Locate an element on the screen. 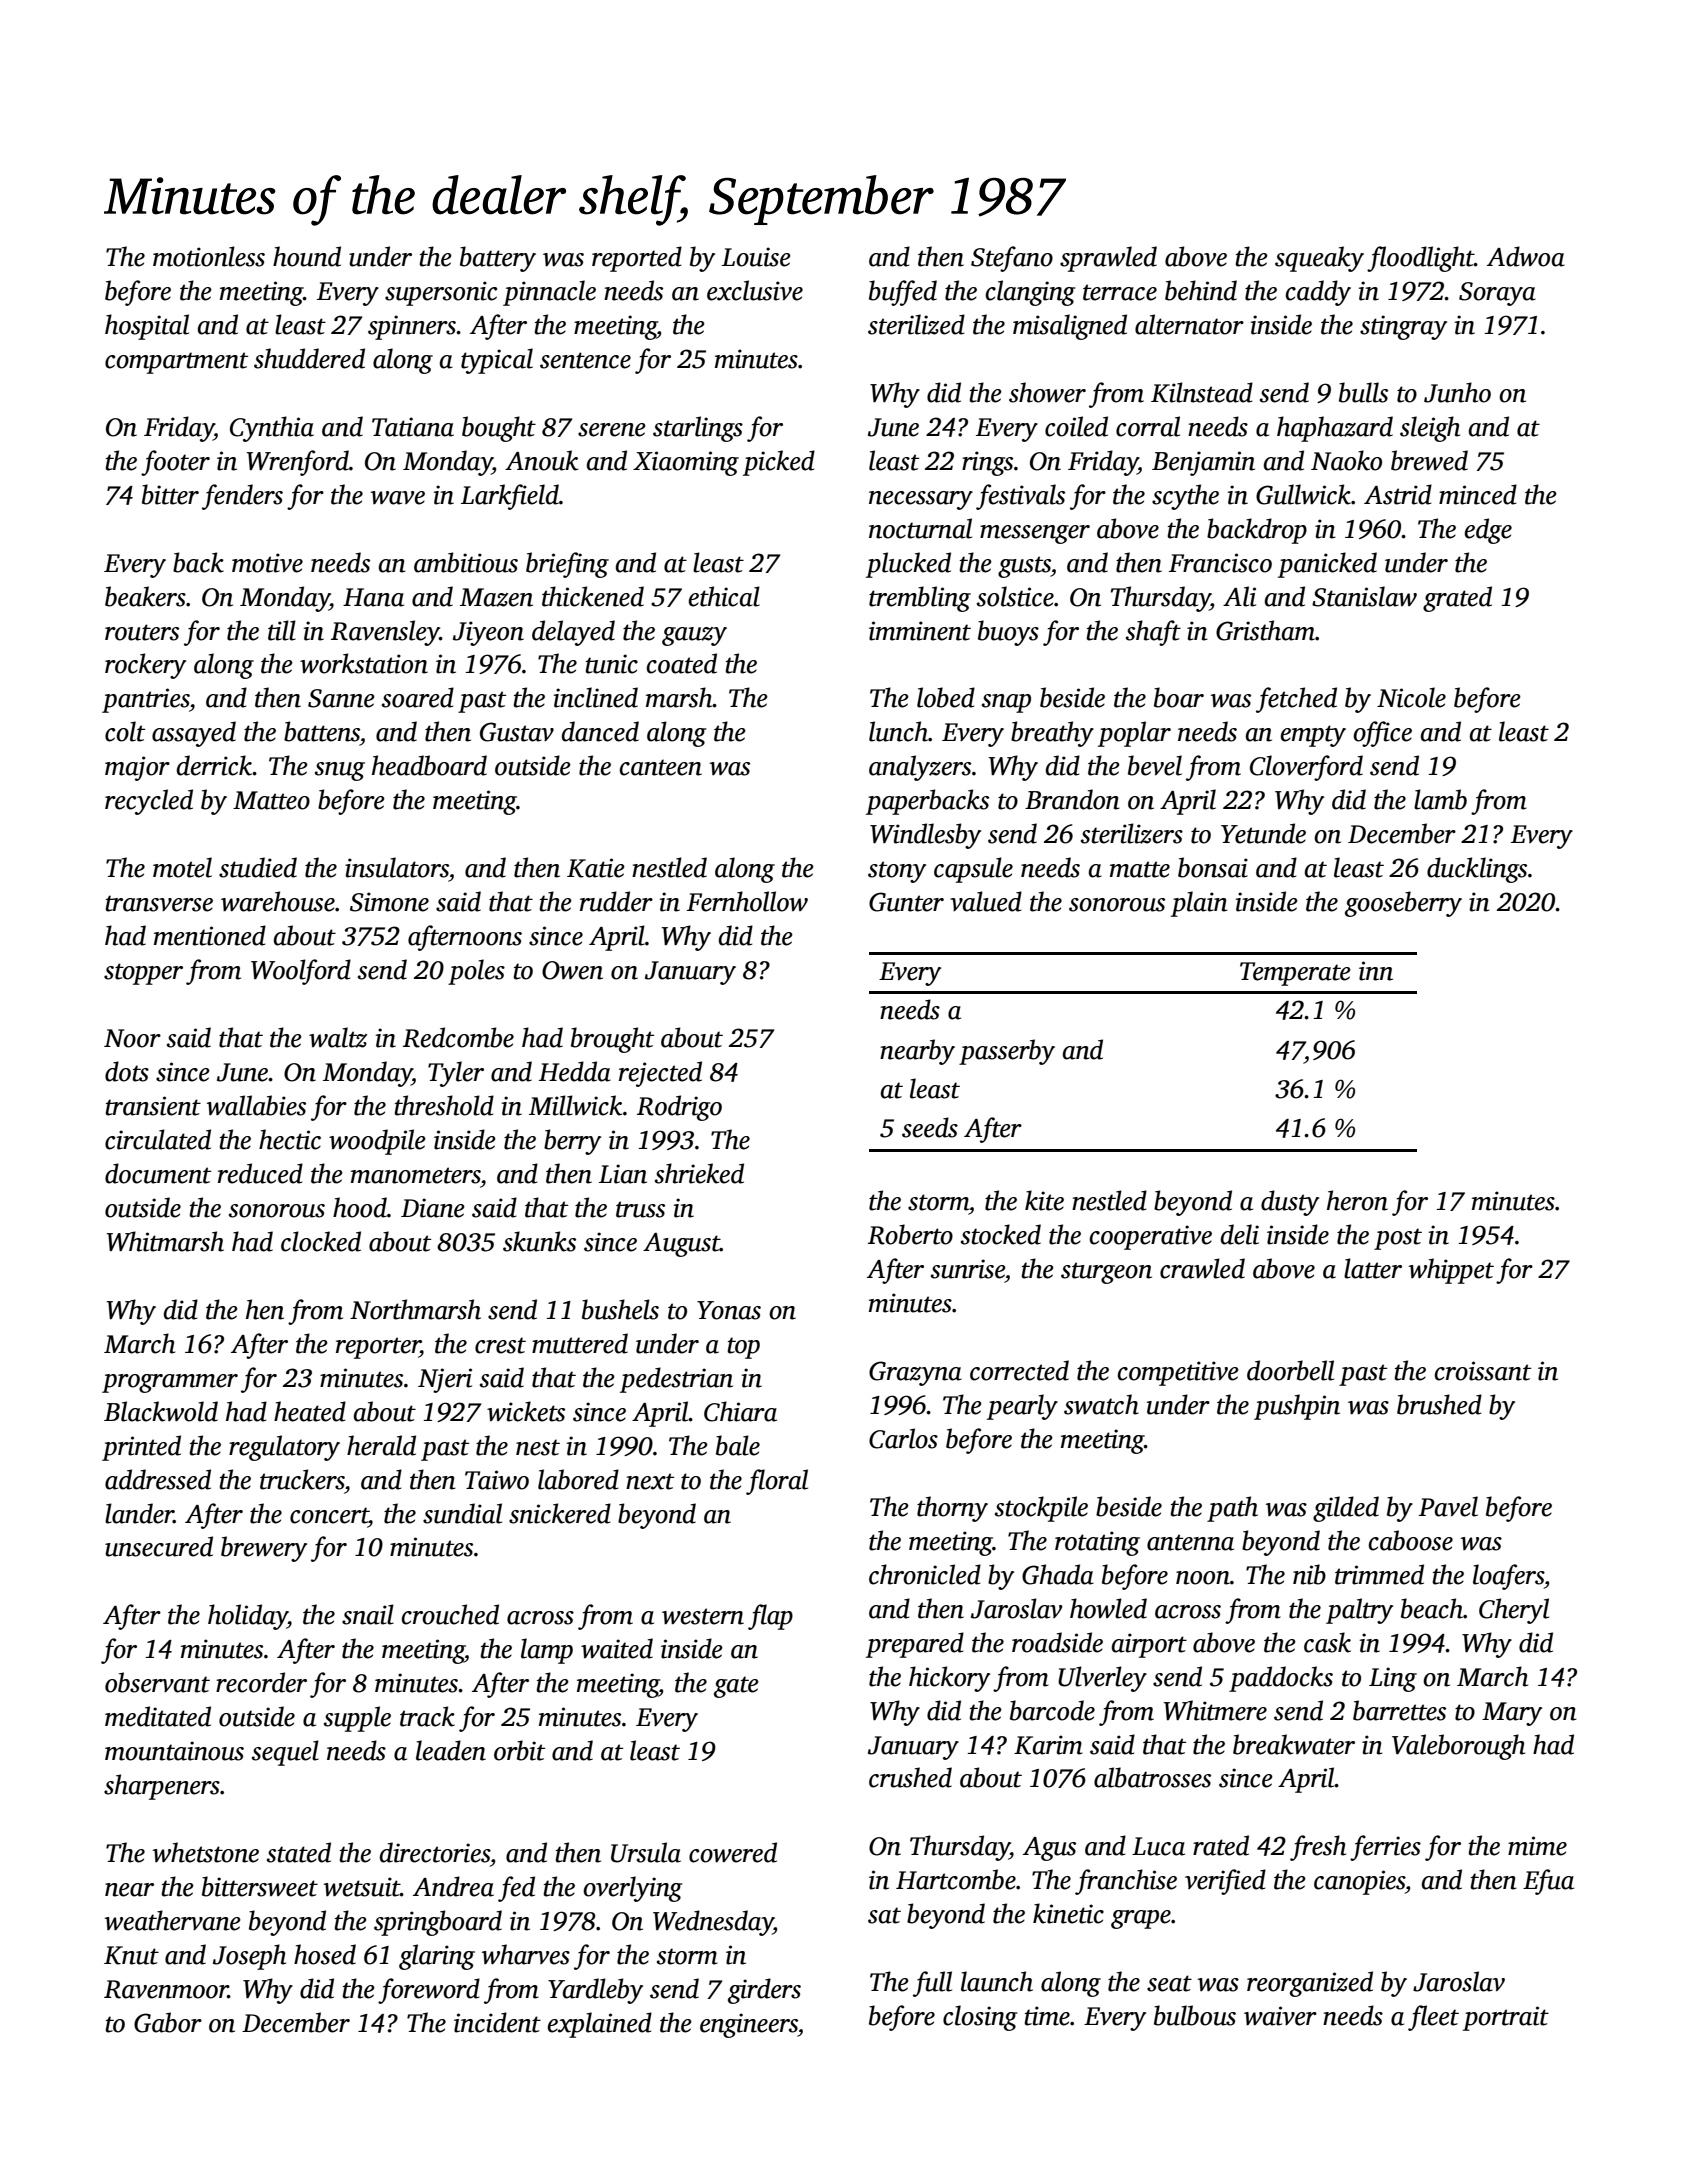 The height and width of the screenshot is (2178, 1683). thickened is located at coordinates (593, 596).
